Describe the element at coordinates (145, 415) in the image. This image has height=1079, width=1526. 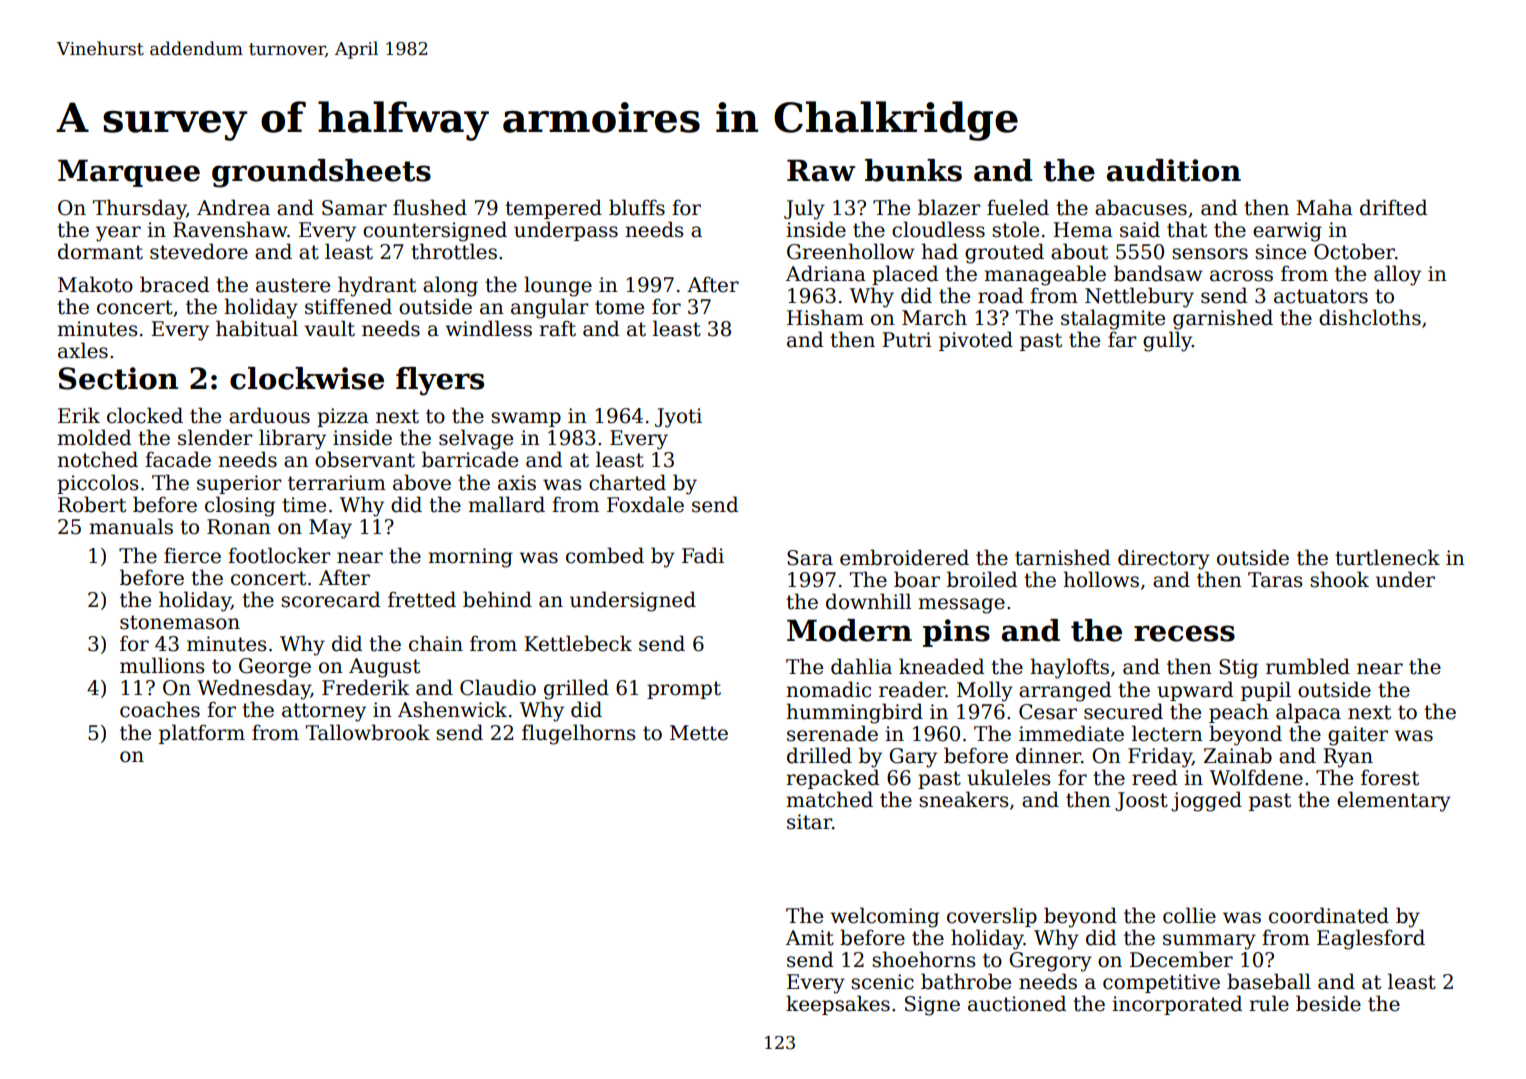
I see `clocked` at that location.
